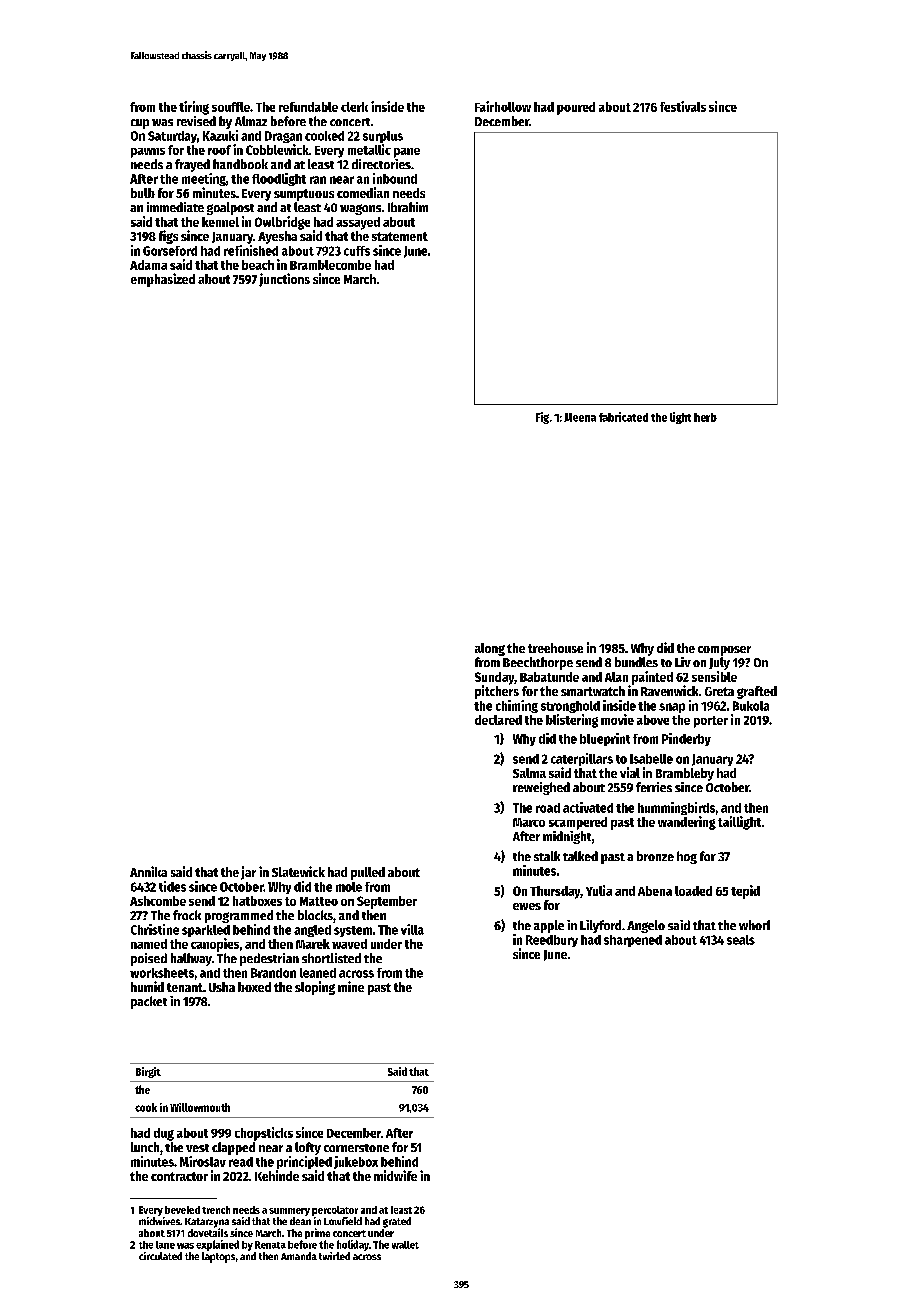 The image size is (908, 1316). Describe the element at coordinates (683, 106) in the screenshot. I see `festivals` at that location.
